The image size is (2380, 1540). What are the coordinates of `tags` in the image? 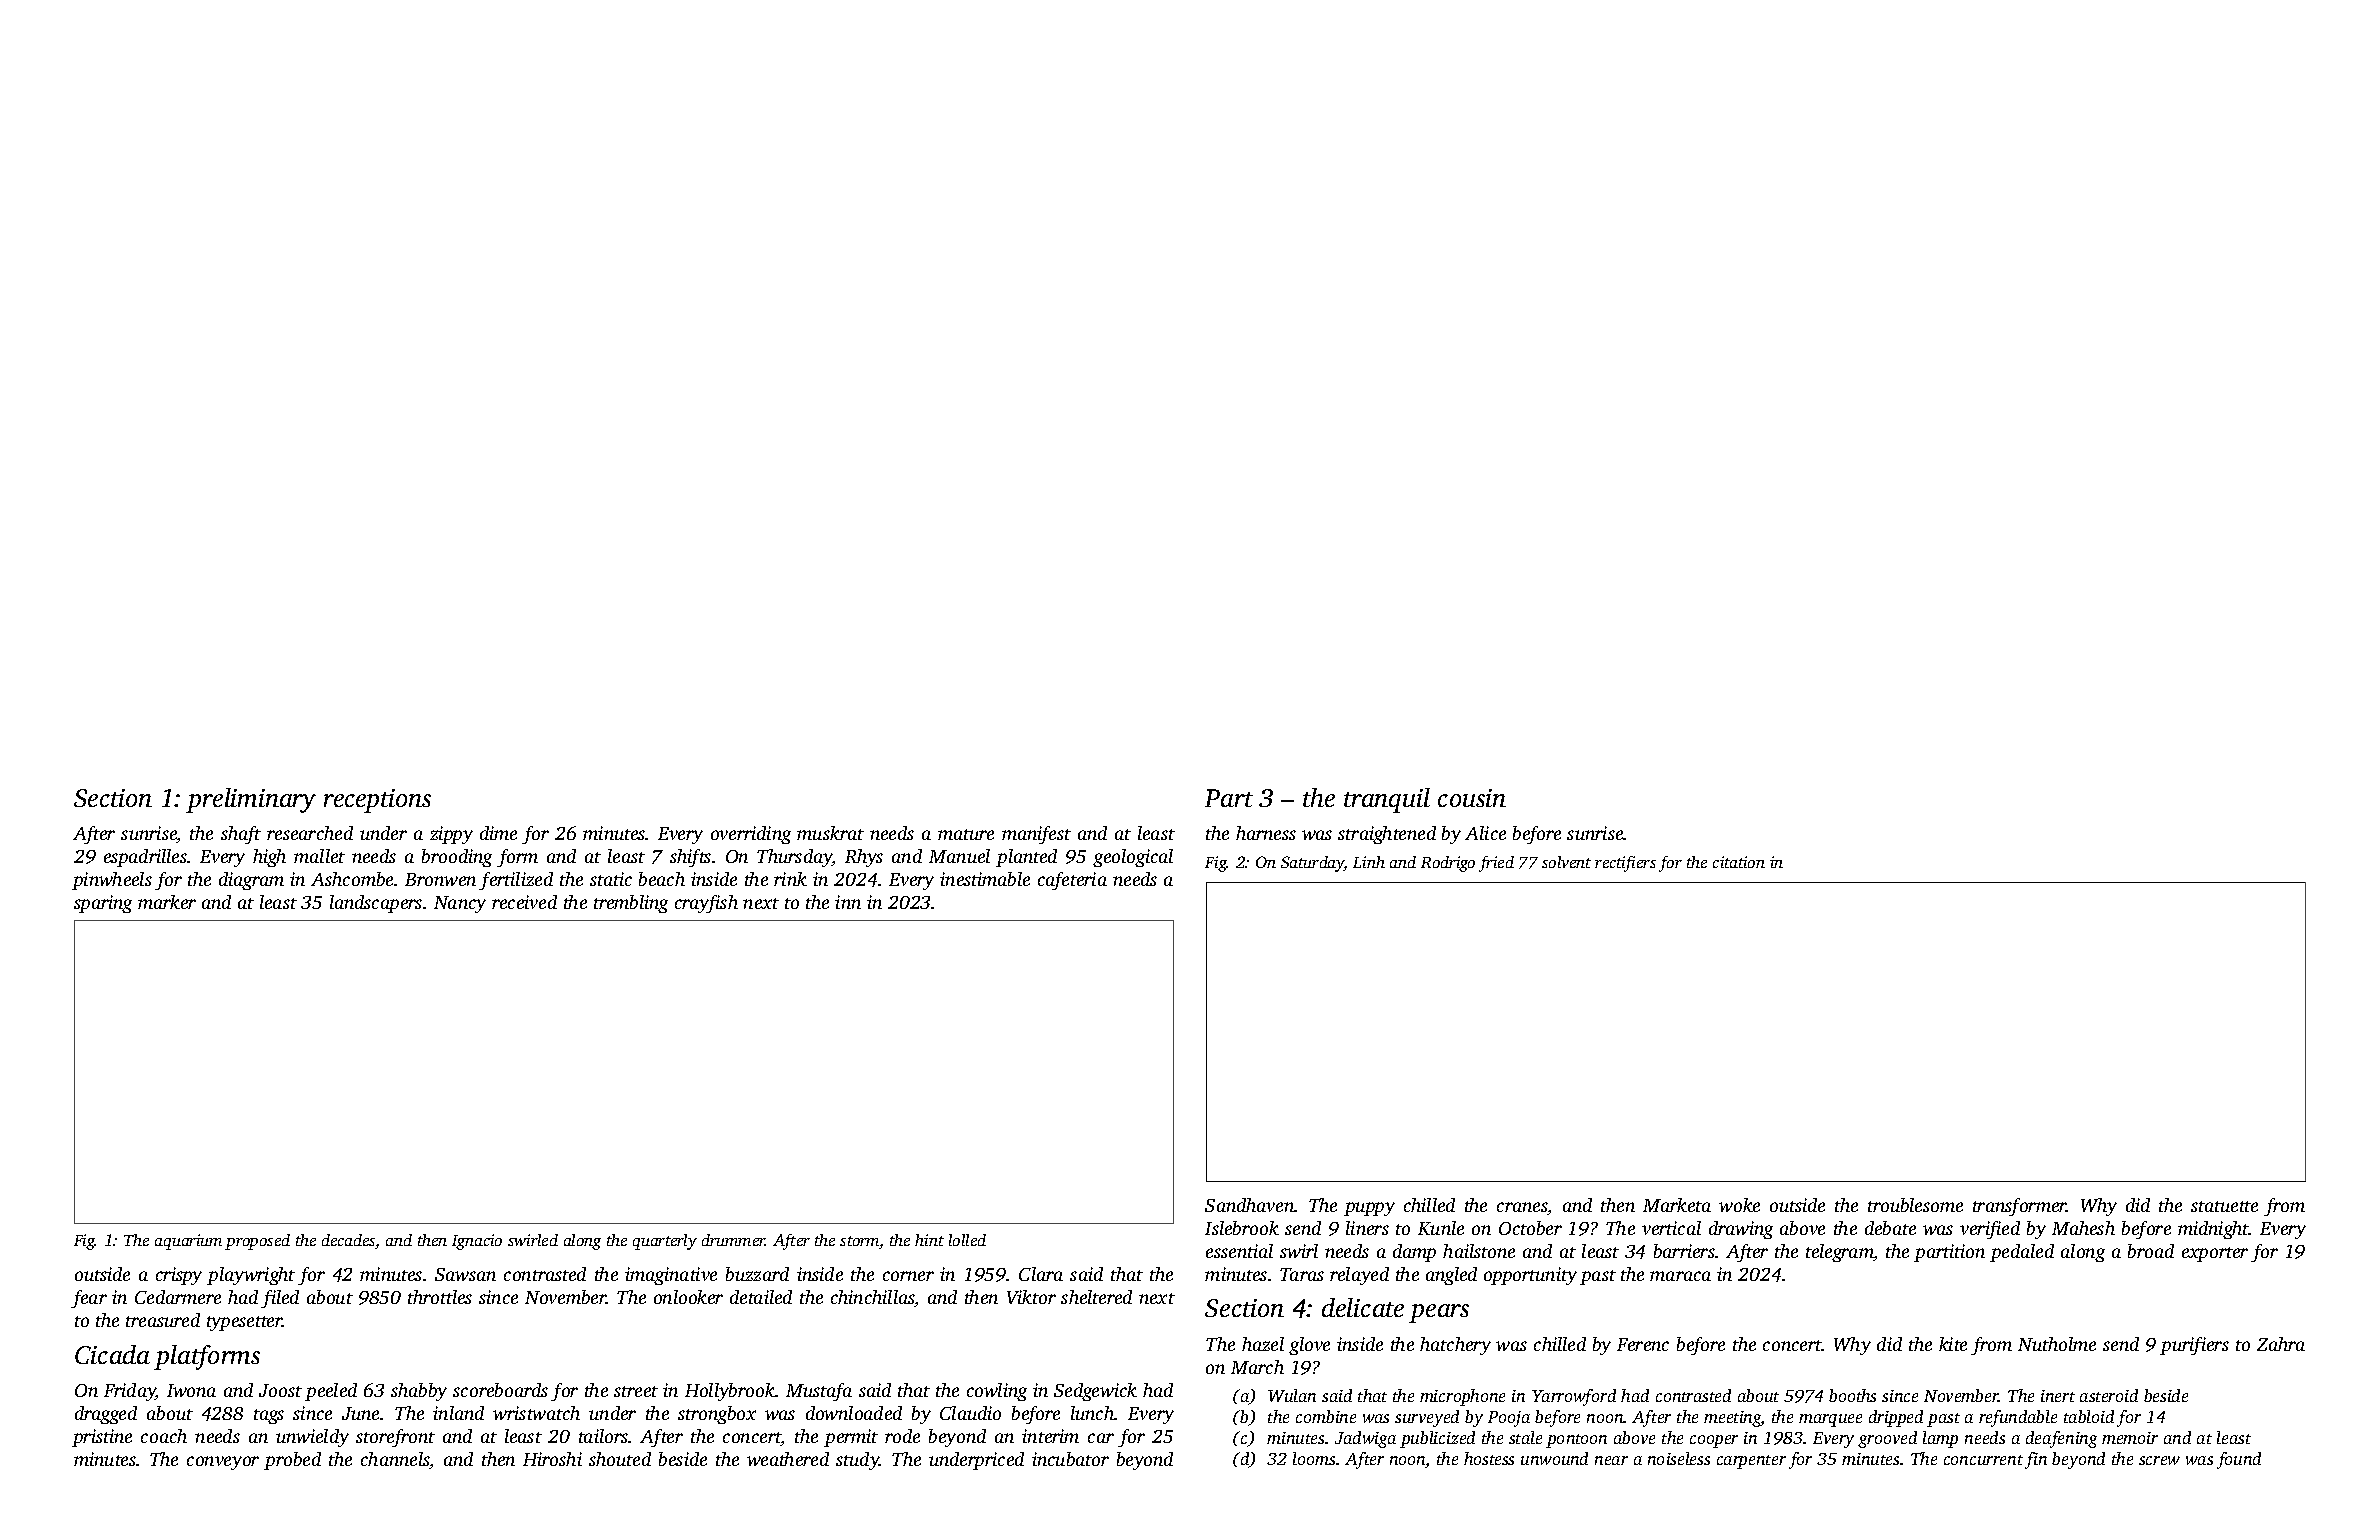 It's located at (269, 1416).
